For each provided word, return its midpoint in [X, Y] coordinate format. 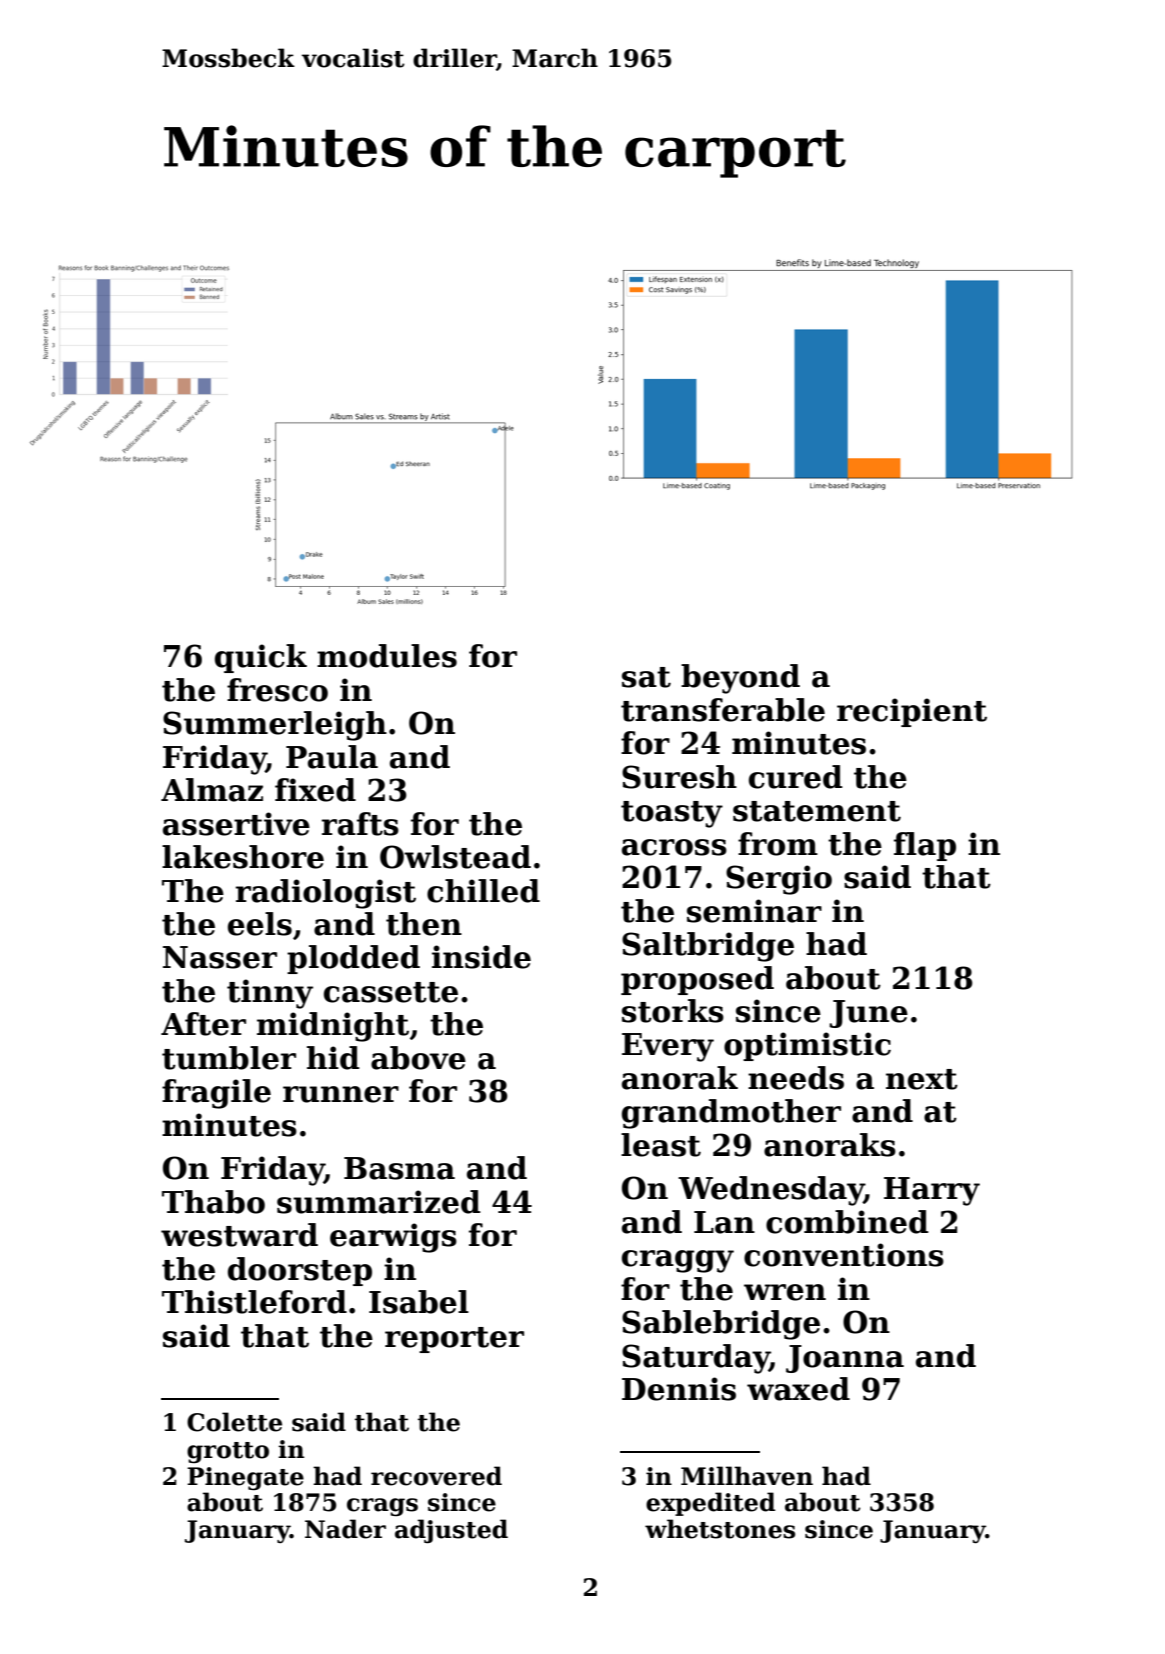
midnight [333, 1027]
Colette [234, 1422]
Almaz [212, 790]
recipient [912, 712]
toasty [672, 814]
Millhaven [747, 1476]
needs [796, 1078]
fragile [216, 1094]
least [661, 1145]
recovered [436, 1476]
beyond [740, 679]
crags [382, 1507]
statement [817, 811]
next [922, 1079]
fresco [277, 690]
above [418, 1058]
